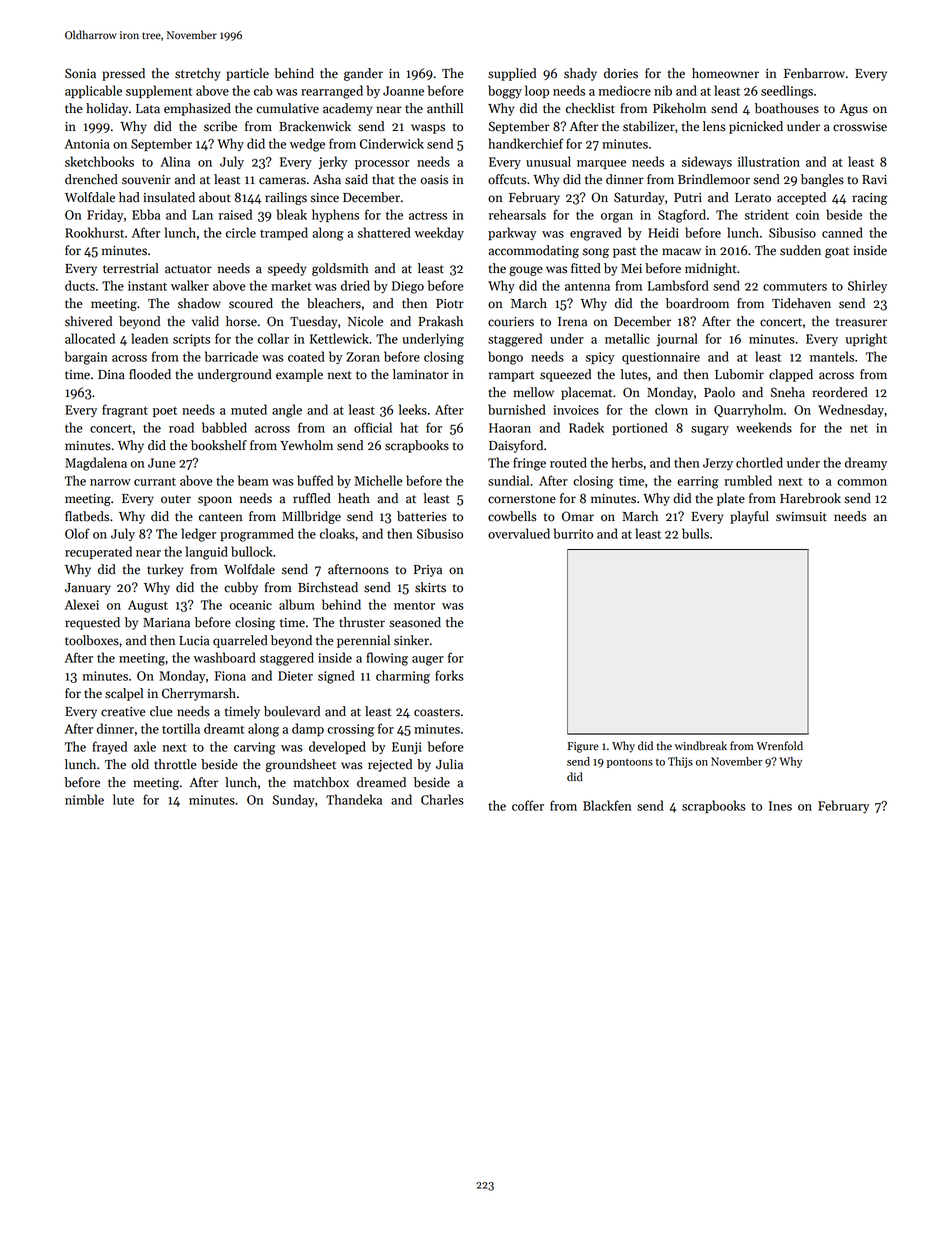  What do you see at coordinates (437, 712) in the screenshot?
I see `coasters` at bounding box center [437, 712].
